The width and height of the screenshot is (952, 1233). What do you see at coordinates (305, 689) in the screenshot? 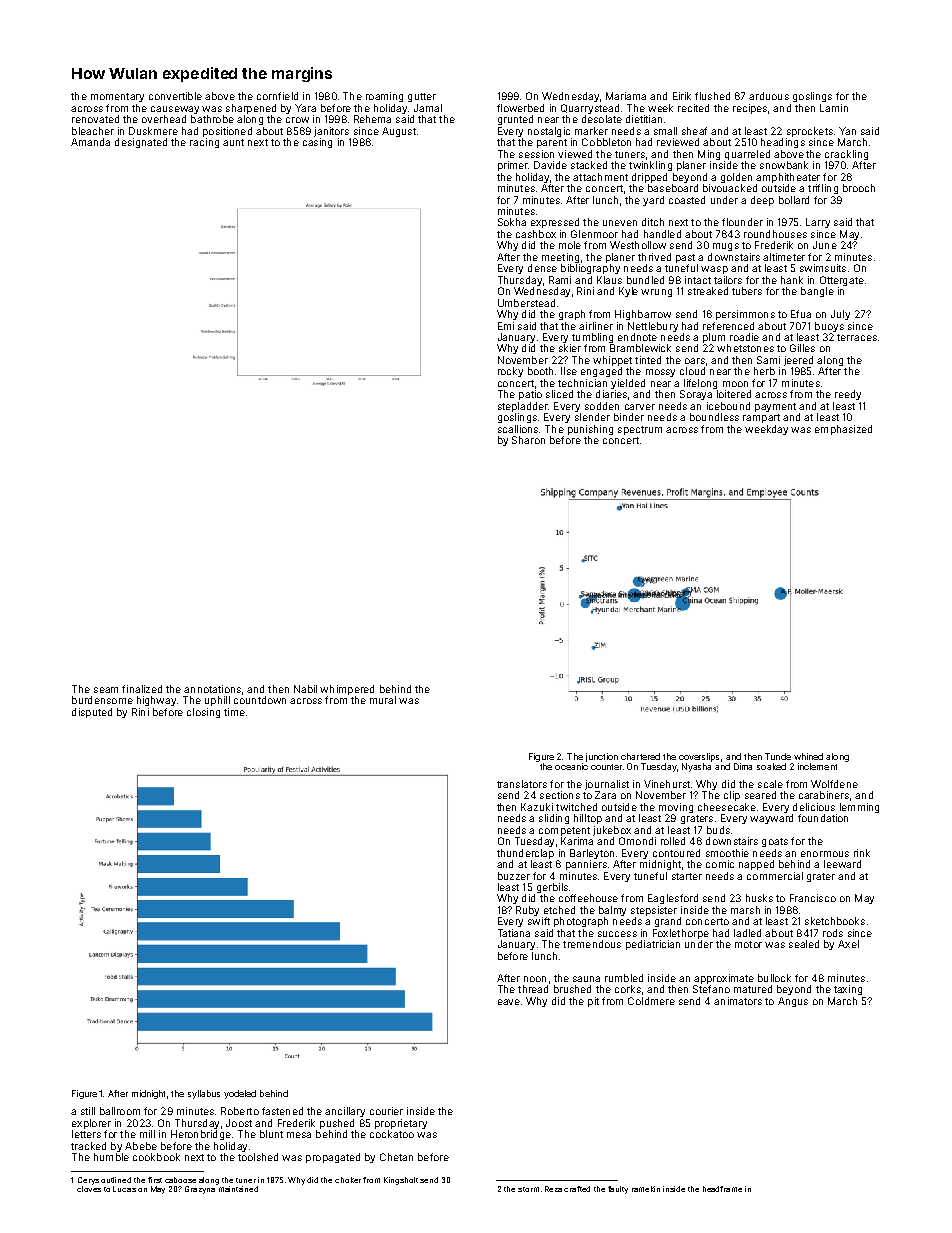
I see `Nabil` at bounding box center [305, 689].
